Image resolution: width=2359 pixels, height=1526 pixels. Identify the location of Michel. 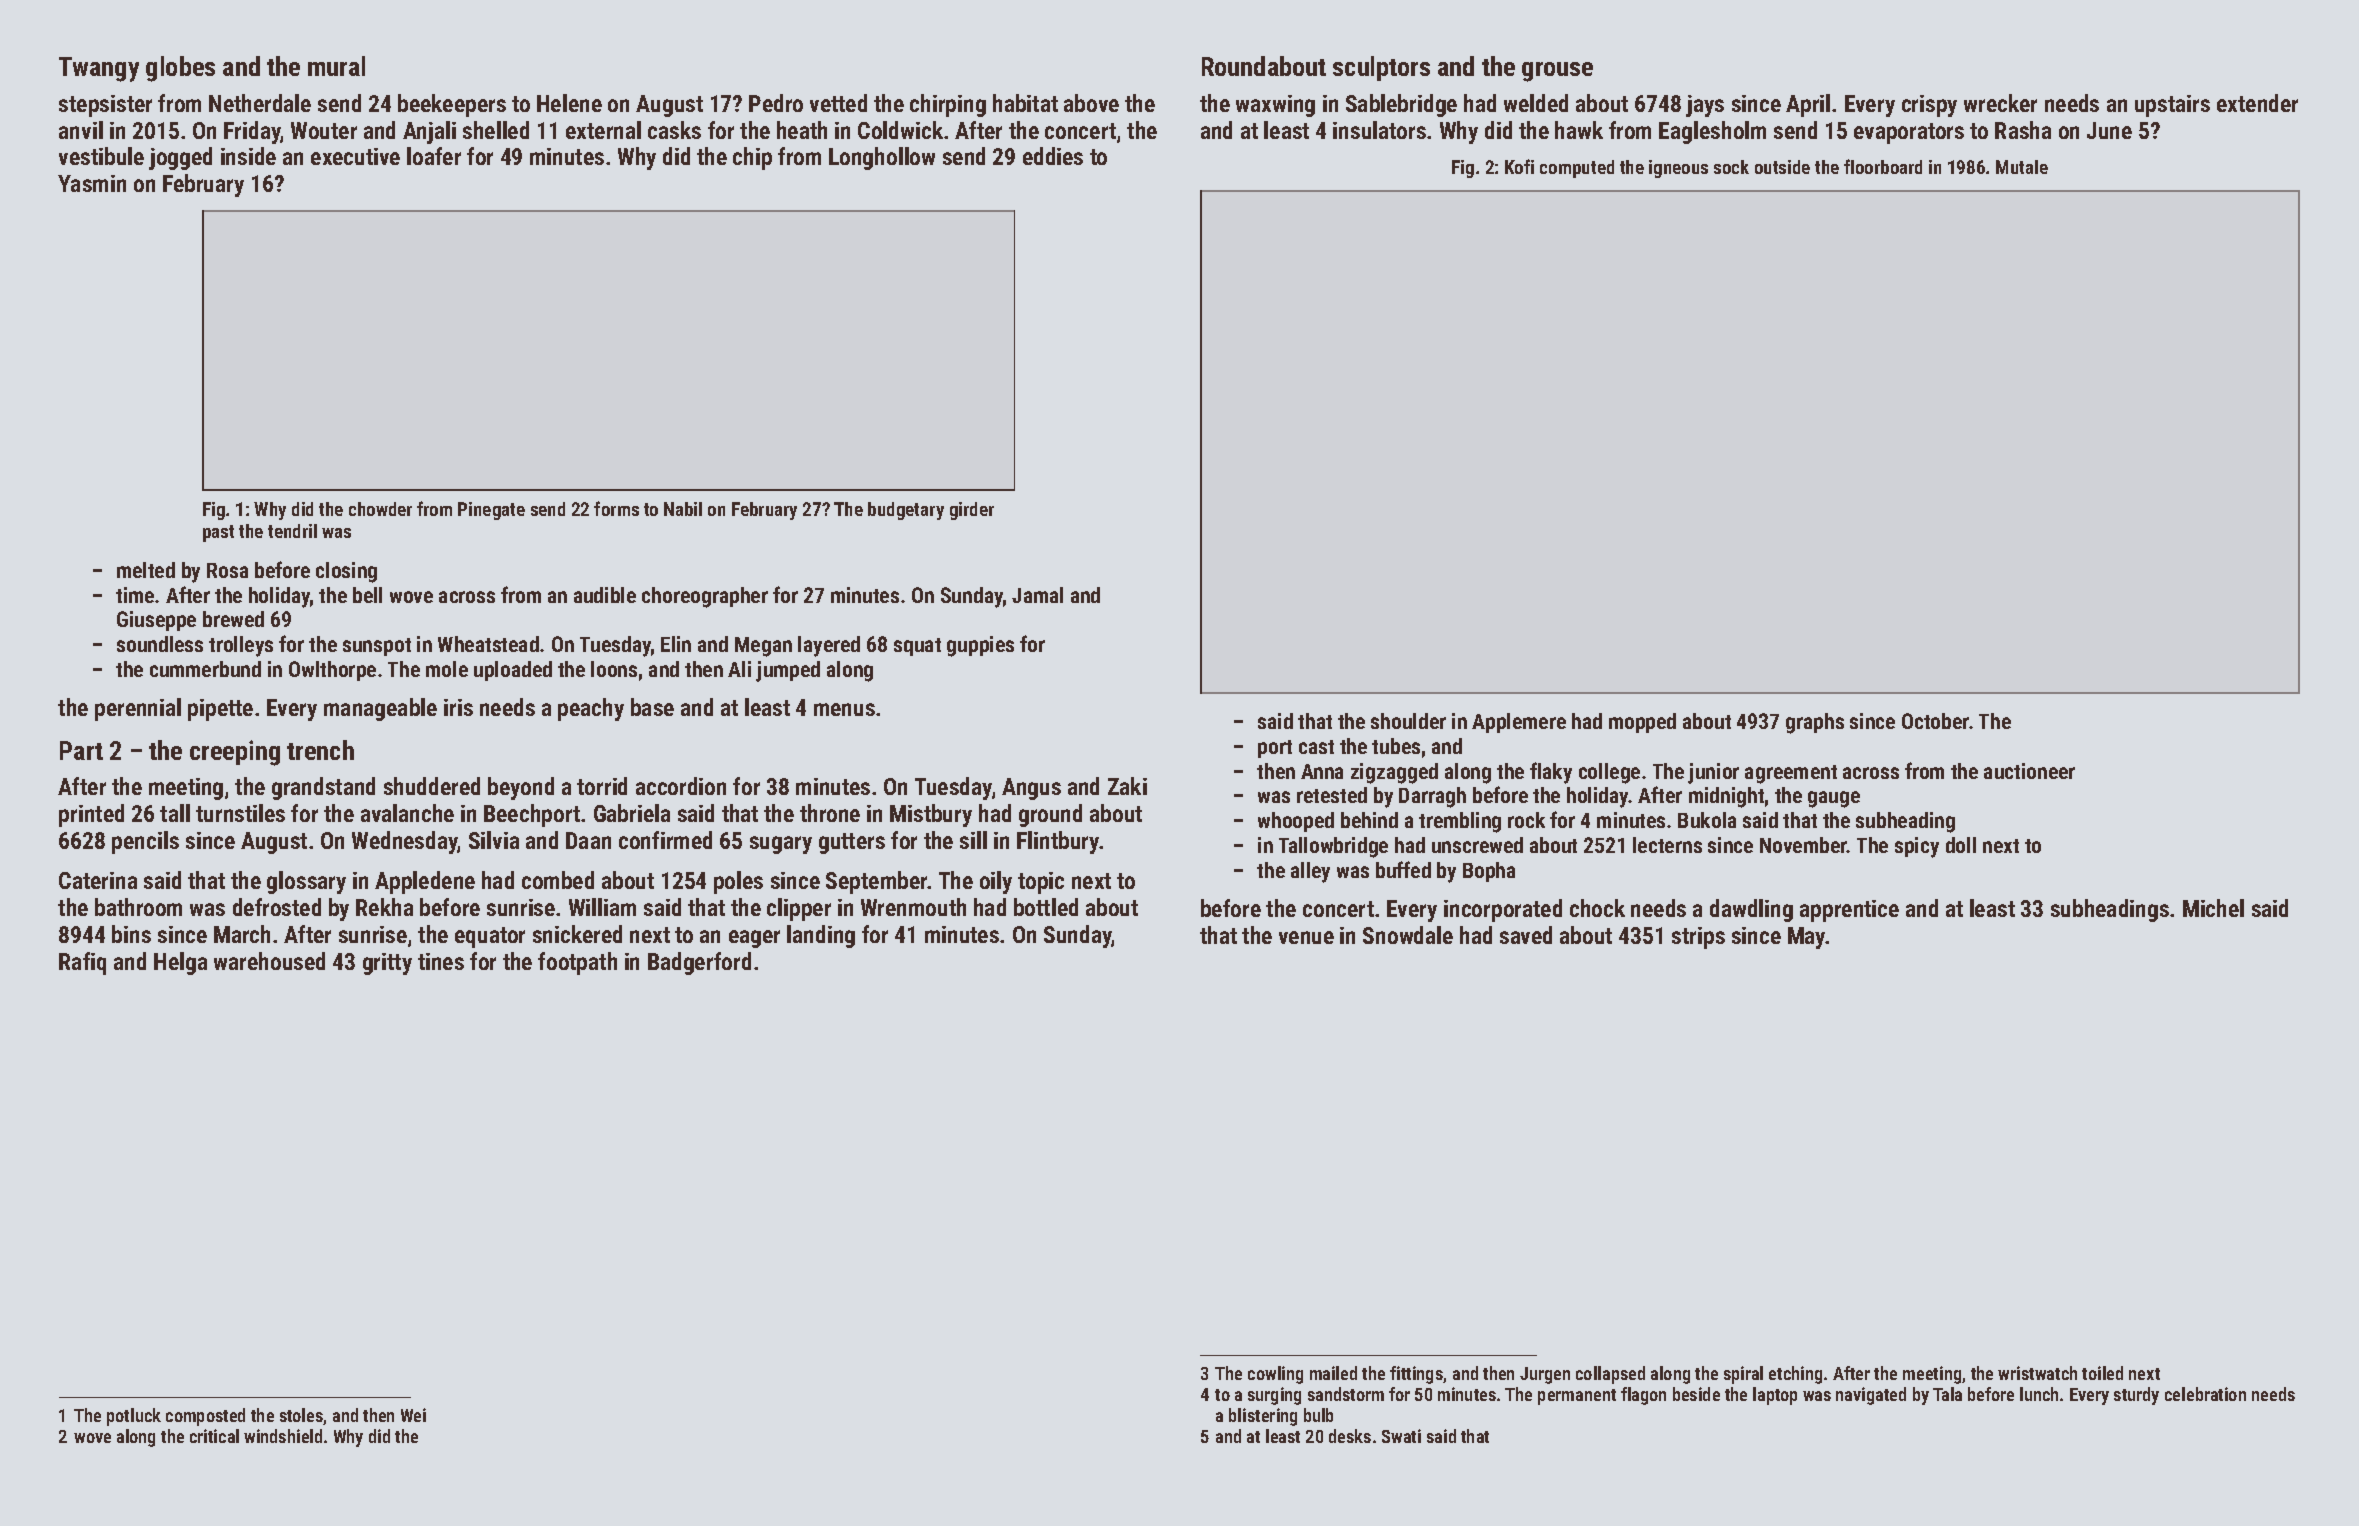
(2213, 908).
